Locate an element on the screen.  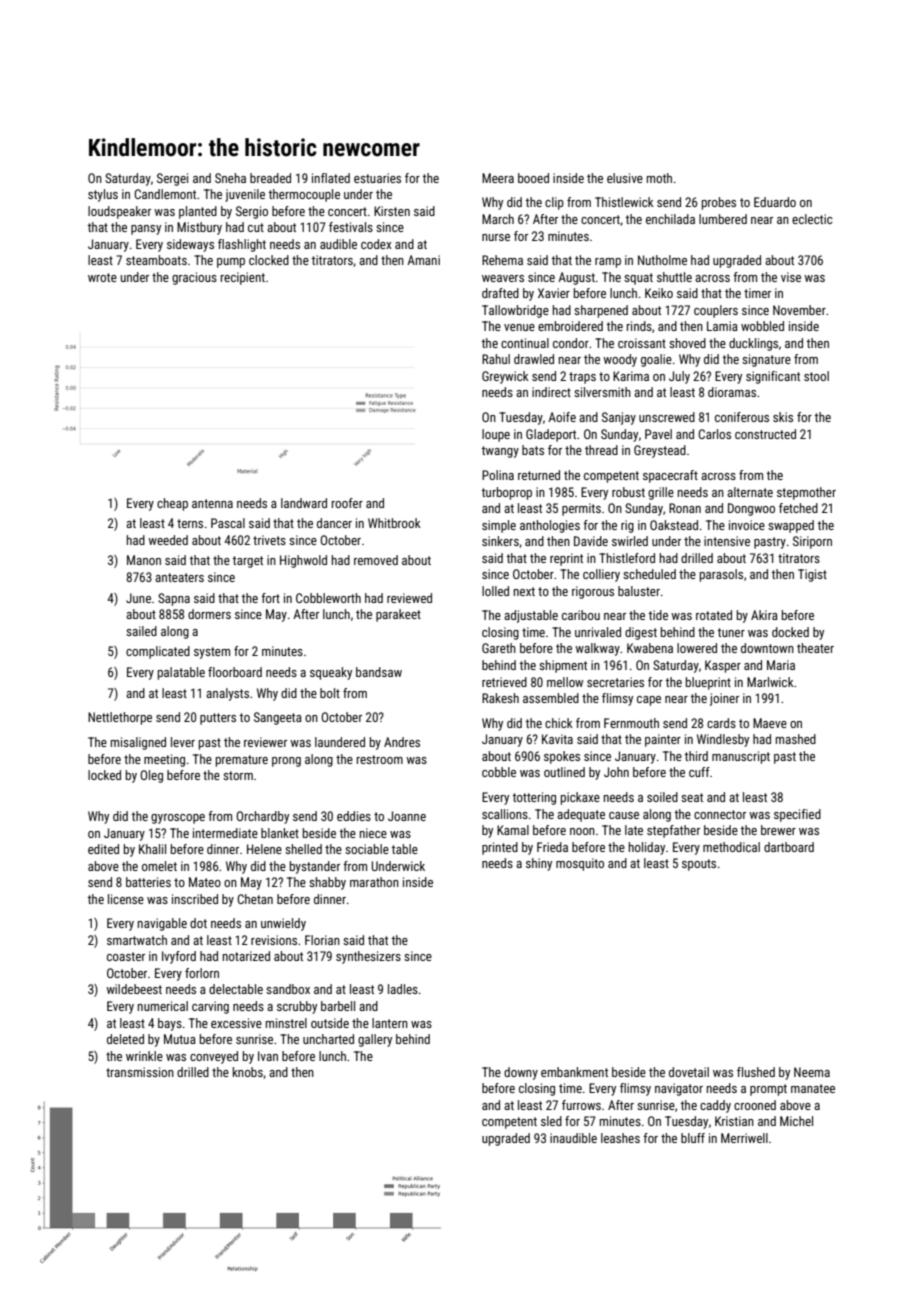
spokes is located at coordinates (562, 757).
